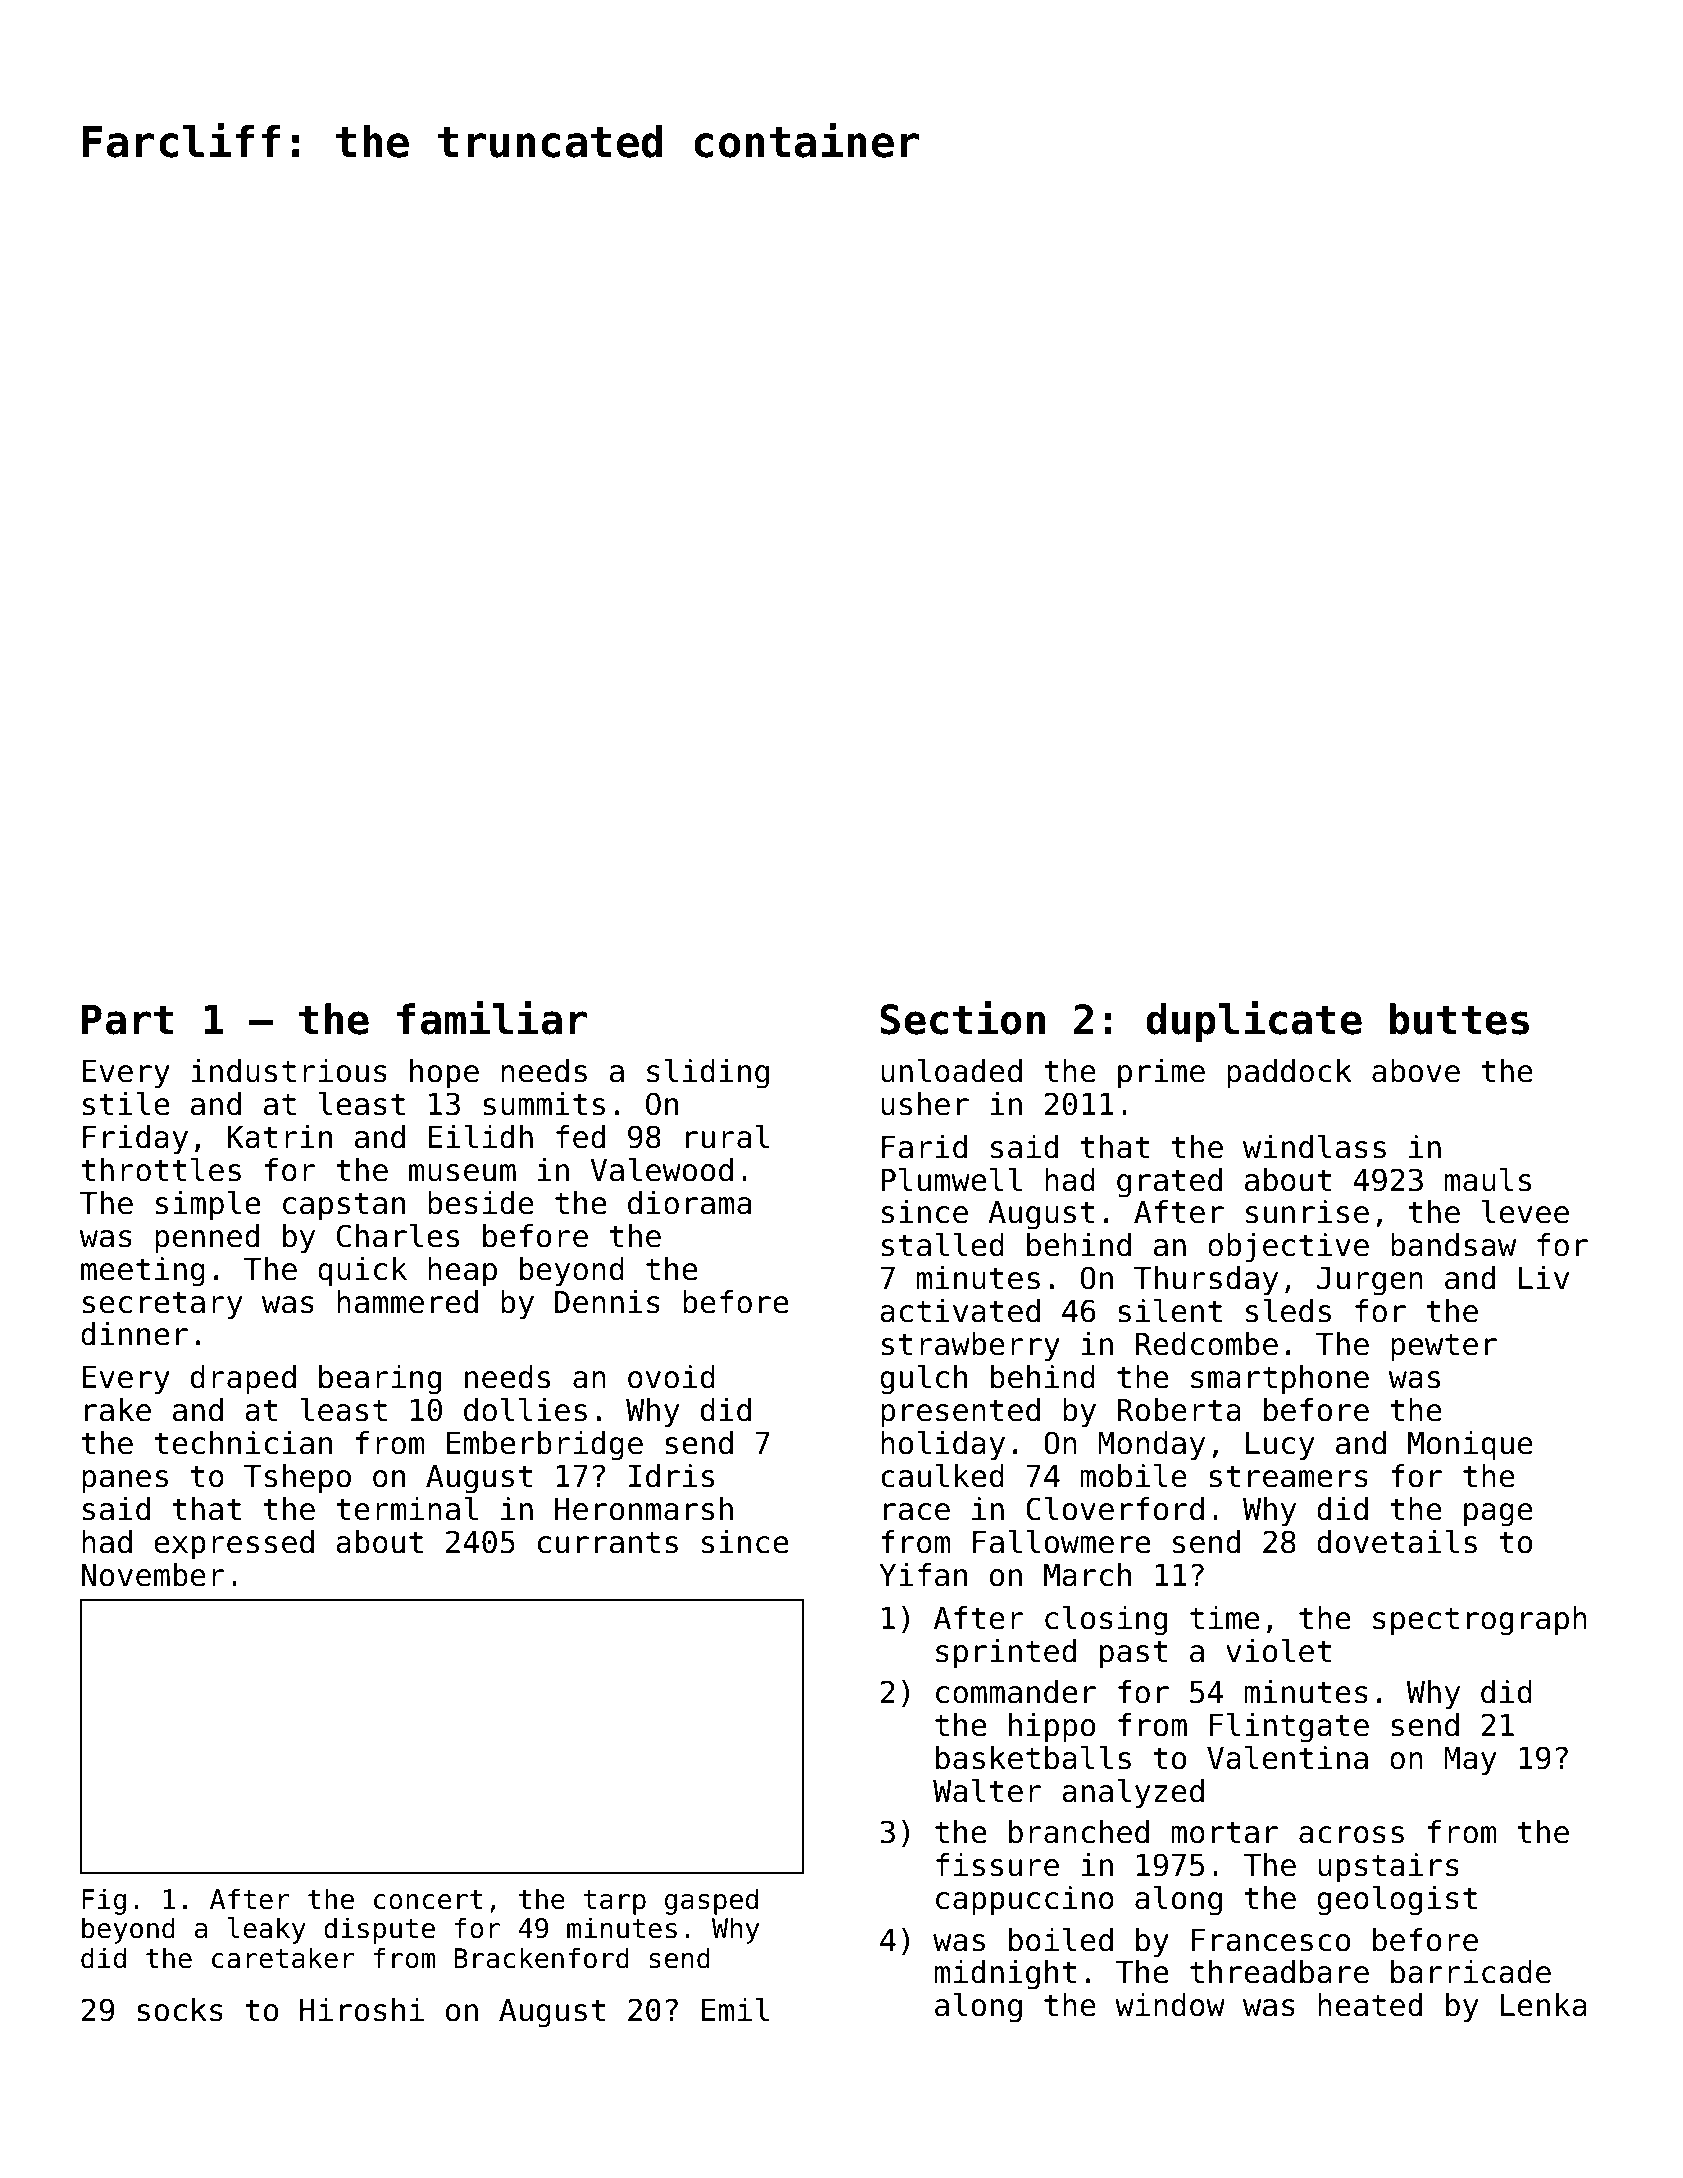 This page has height=2178, width=1683. I want to click on Emil, so click(735, 2009).
